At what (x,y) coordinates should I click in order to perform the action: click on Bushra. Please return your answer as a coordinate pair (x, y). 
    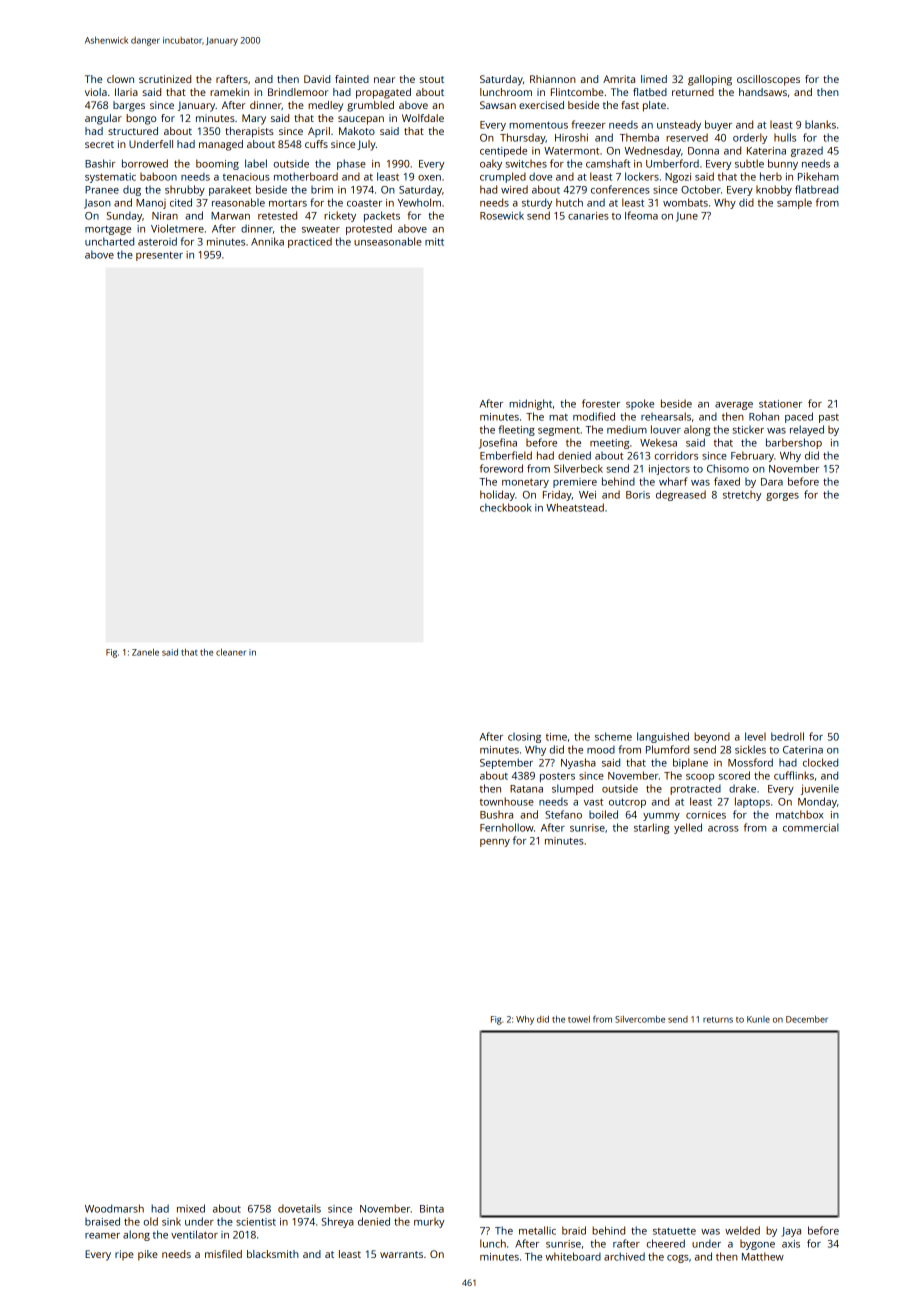
    Looking at the image, I should click on (496, 815).
